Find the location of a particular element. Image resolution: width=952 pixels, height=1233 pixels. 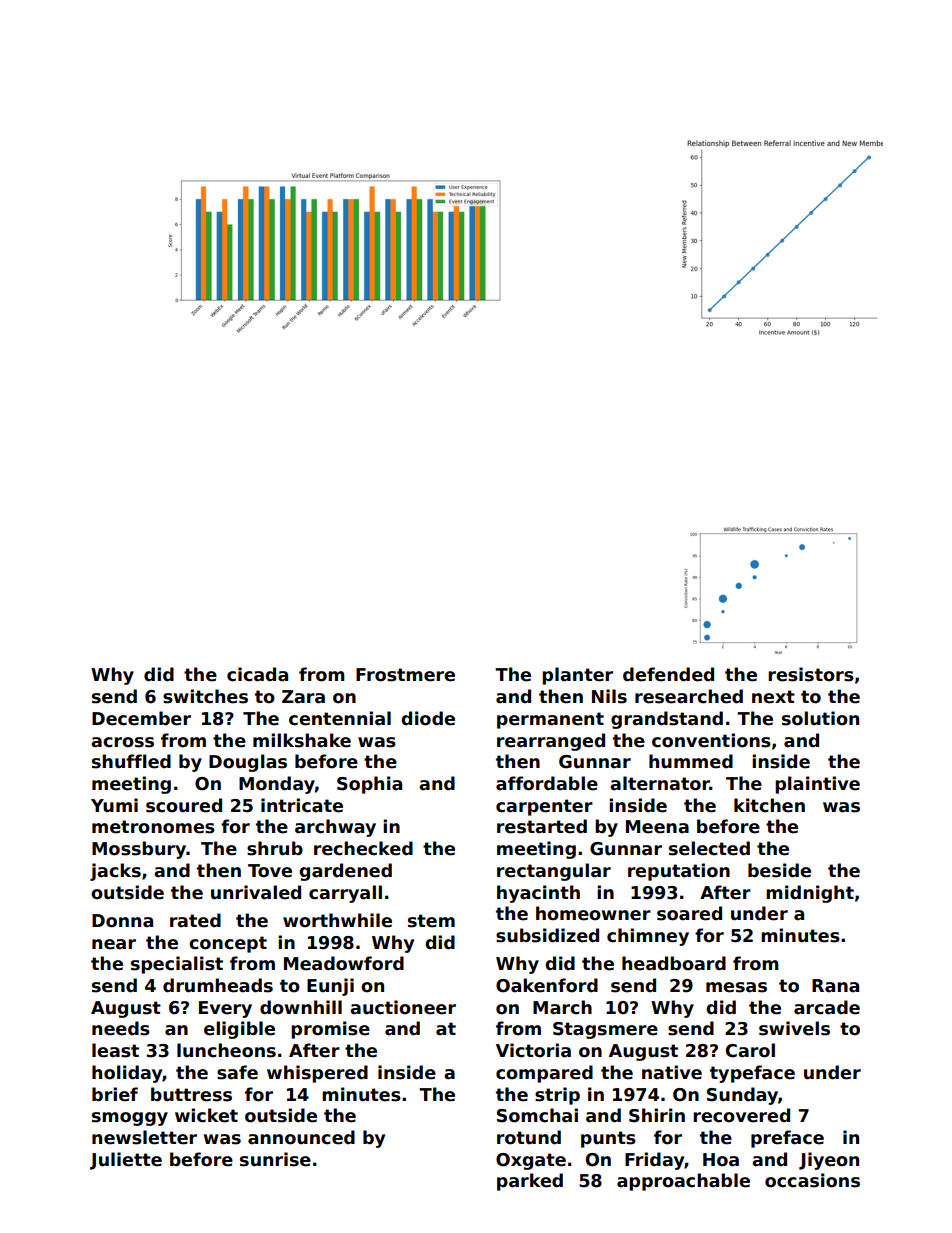

Meadowford is located at coordinates (344, 963).
